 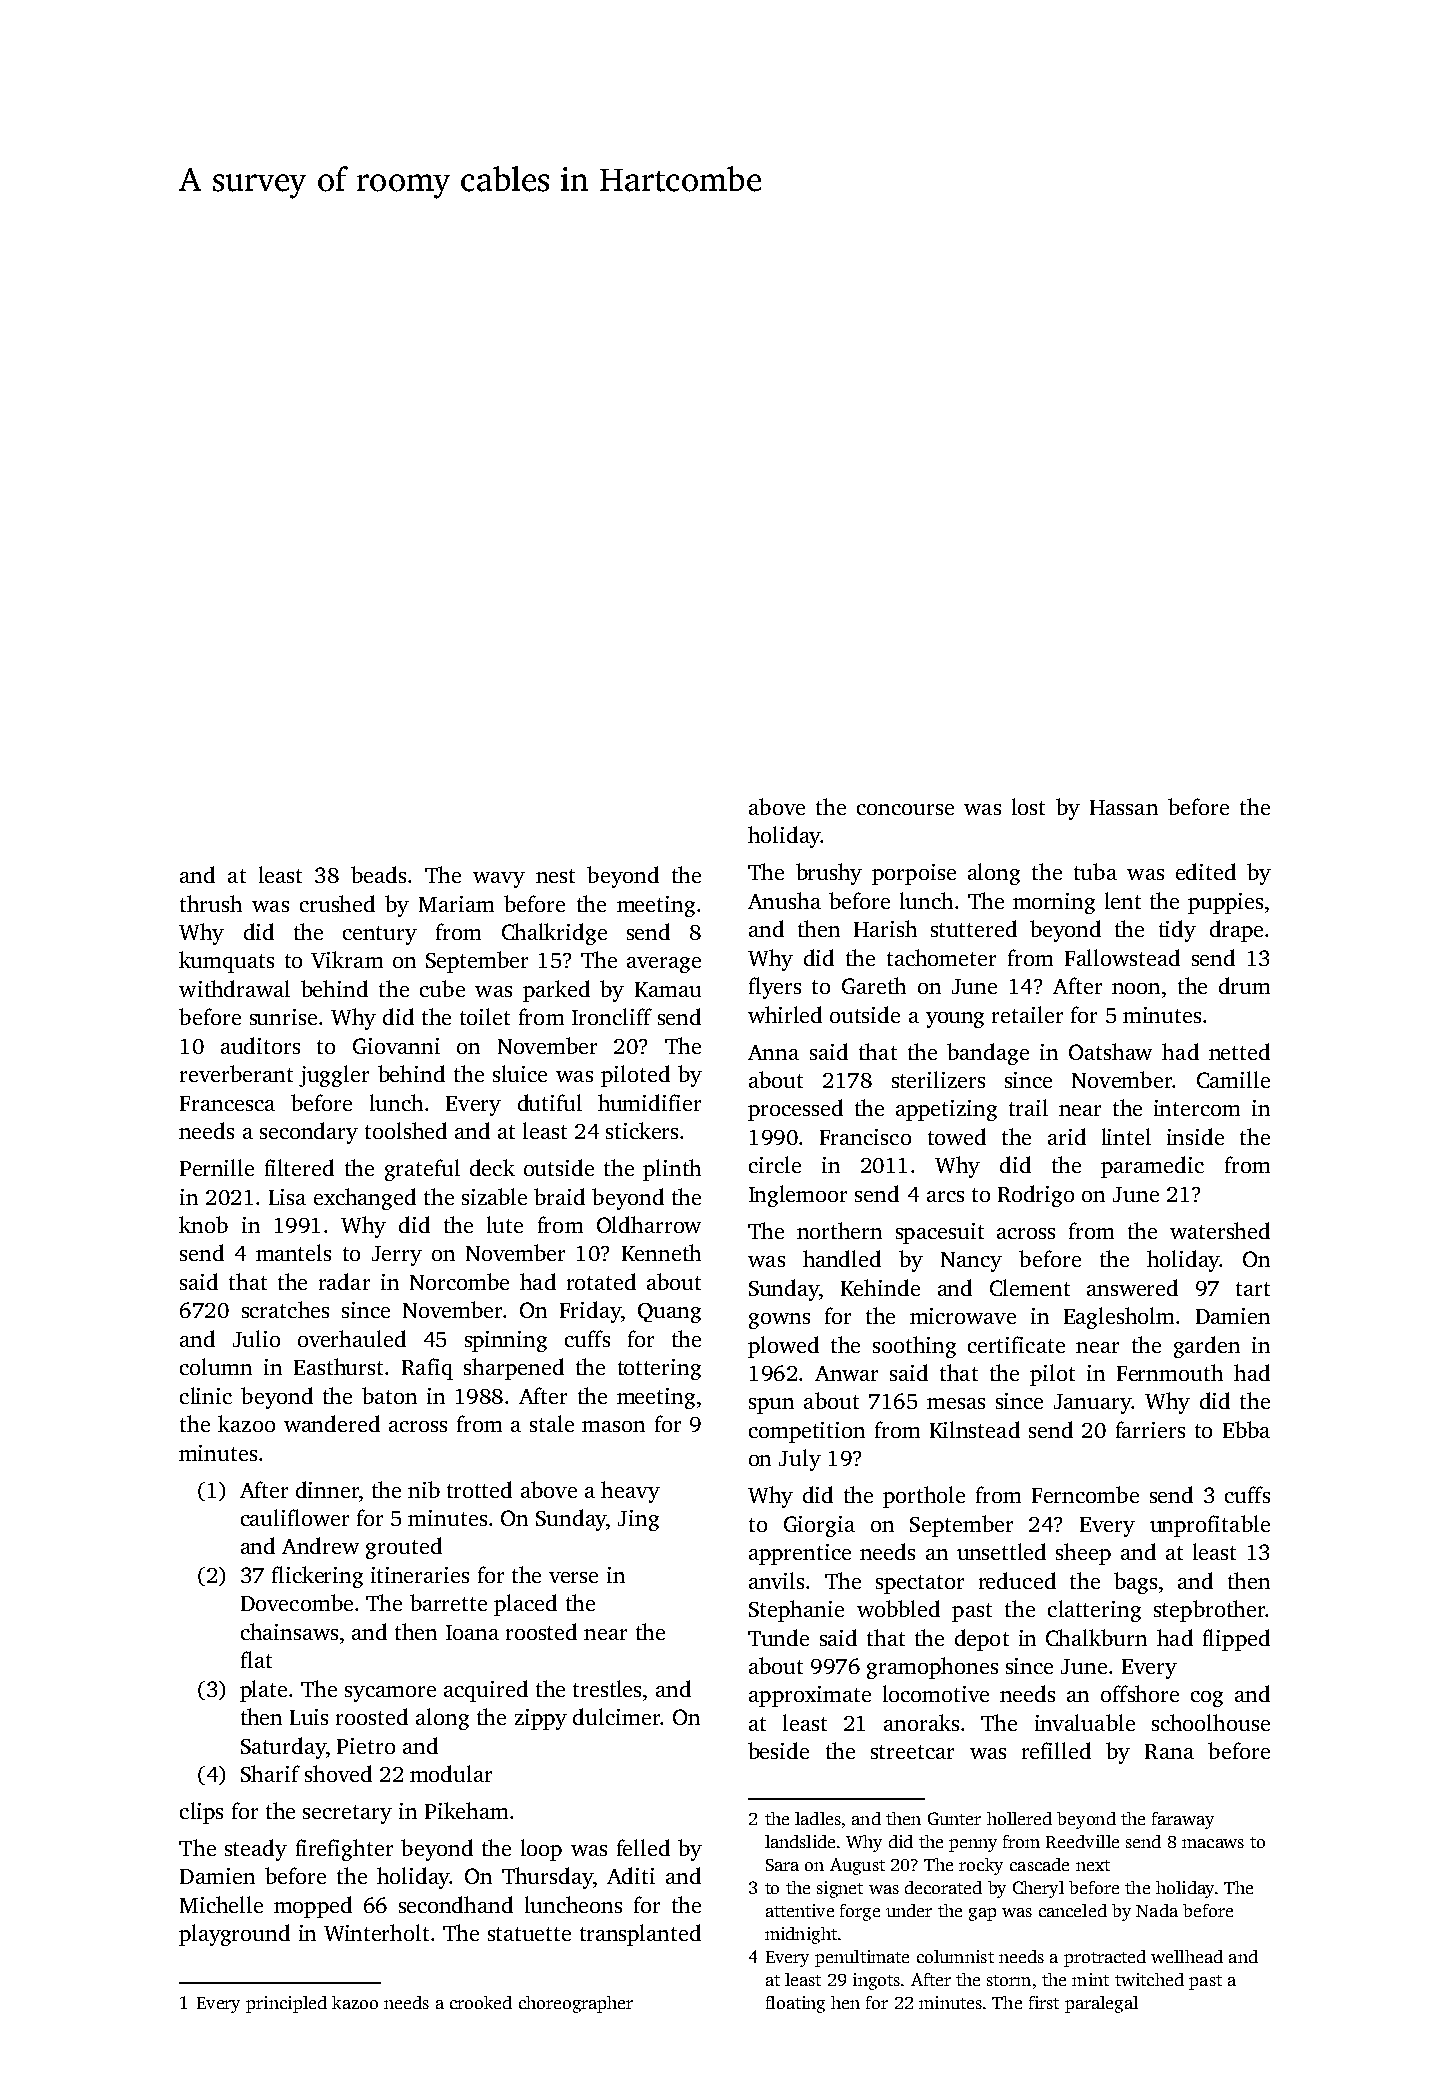 What do you see at coordinates (1149, 1979) in the image?
I see `twitched` at bounding box center [1149, 1979].
